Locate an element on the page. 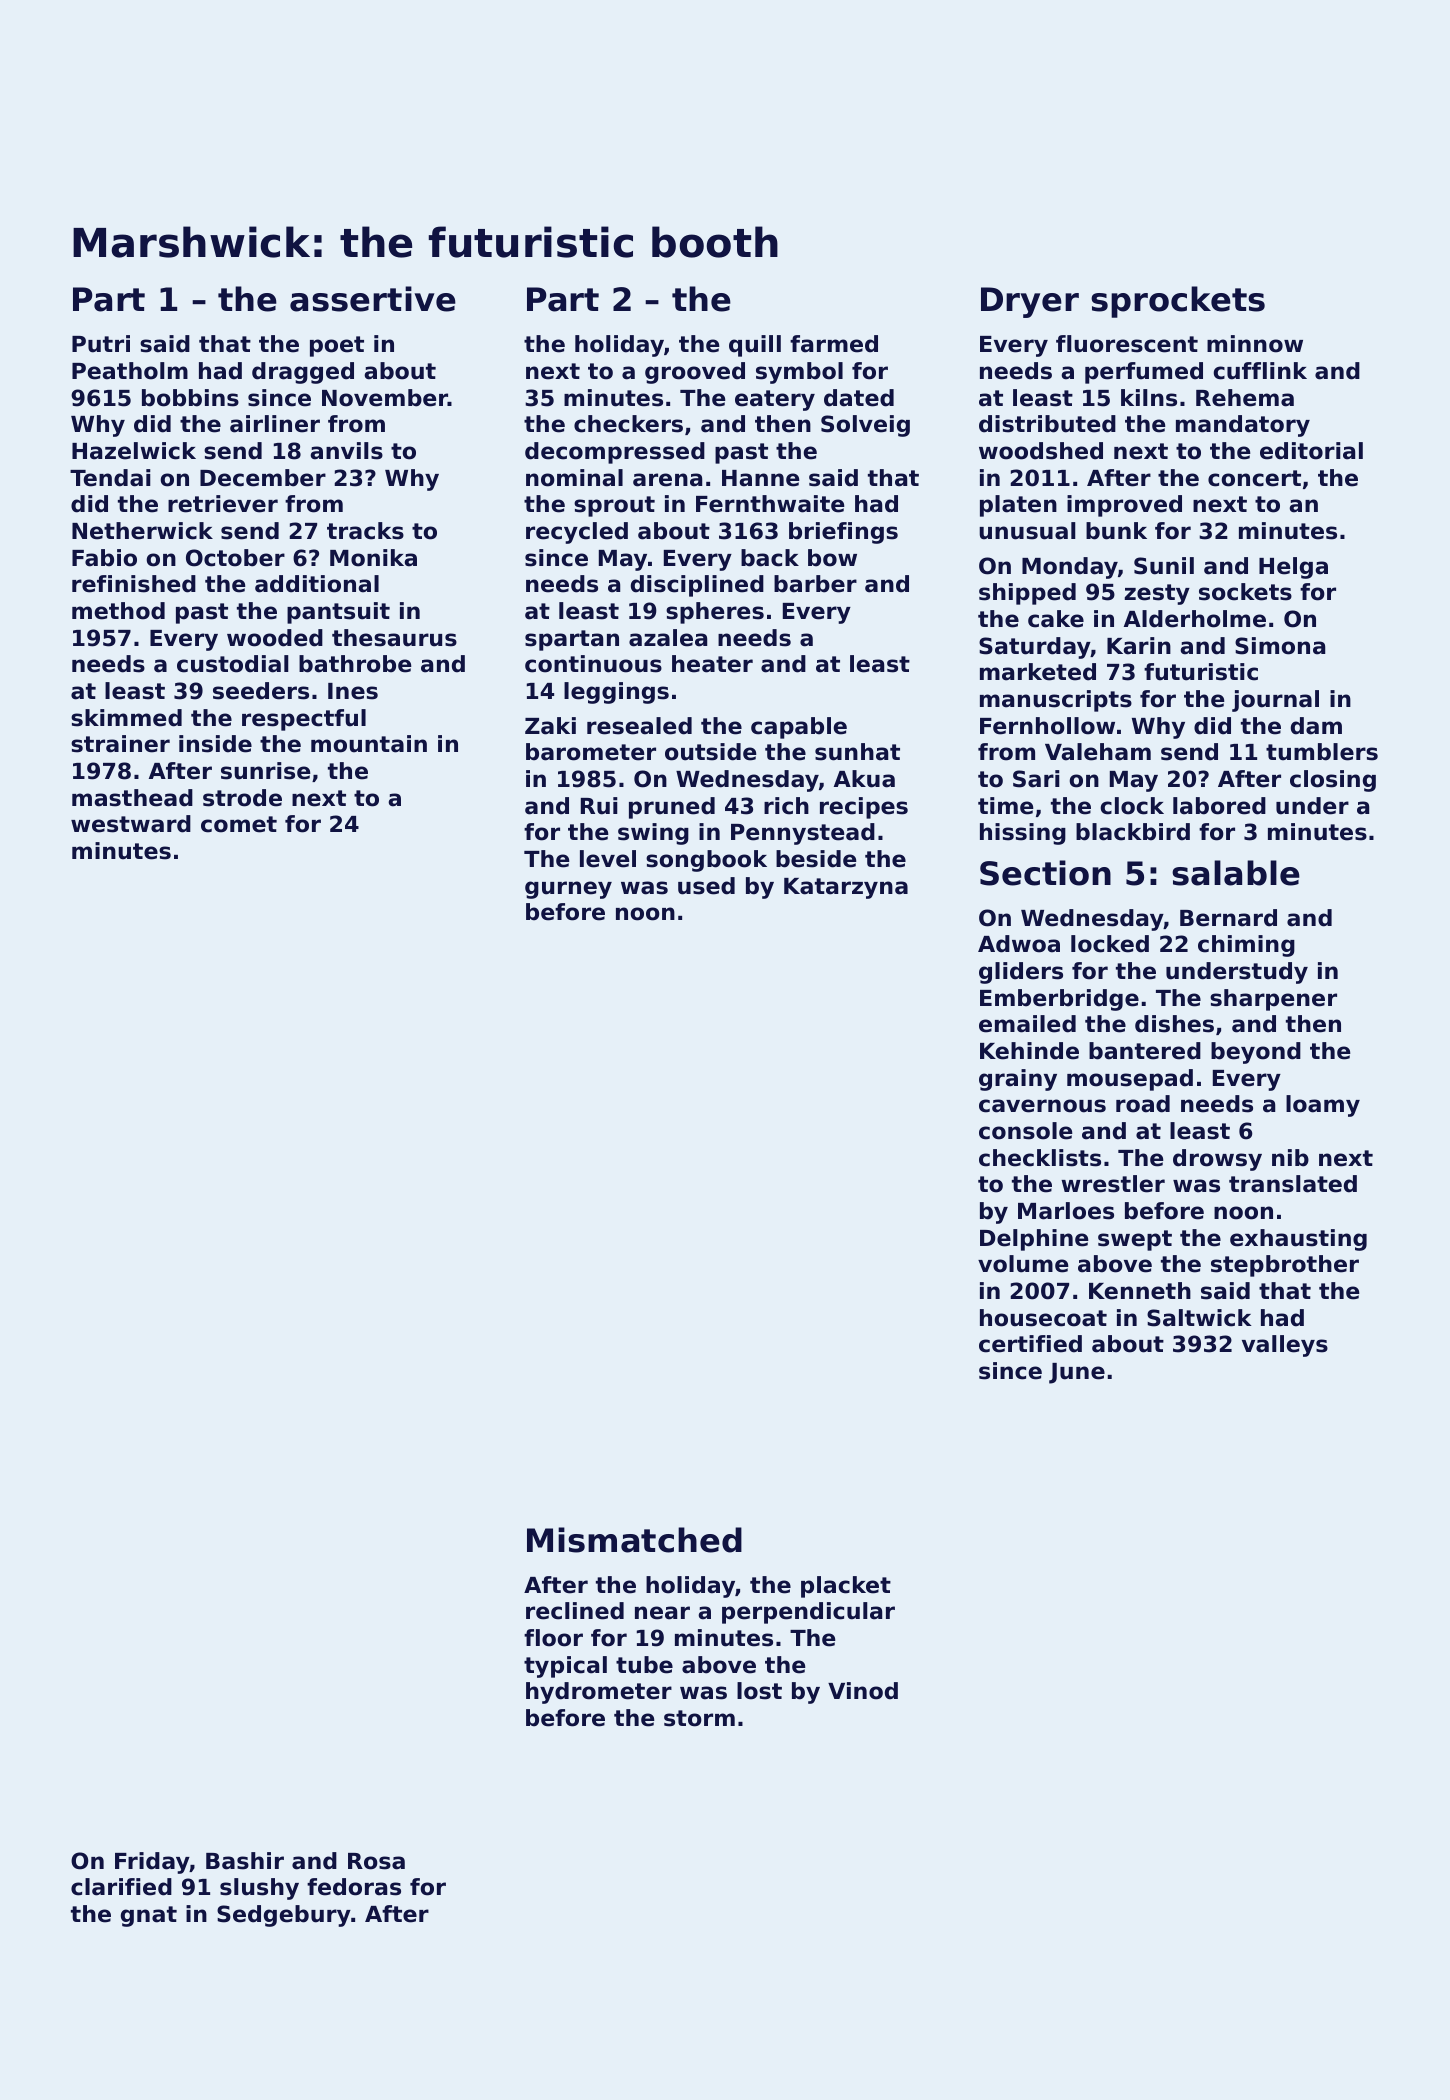 This image has height=2100, width=1450. rich is located at coordinates (786, 806).
